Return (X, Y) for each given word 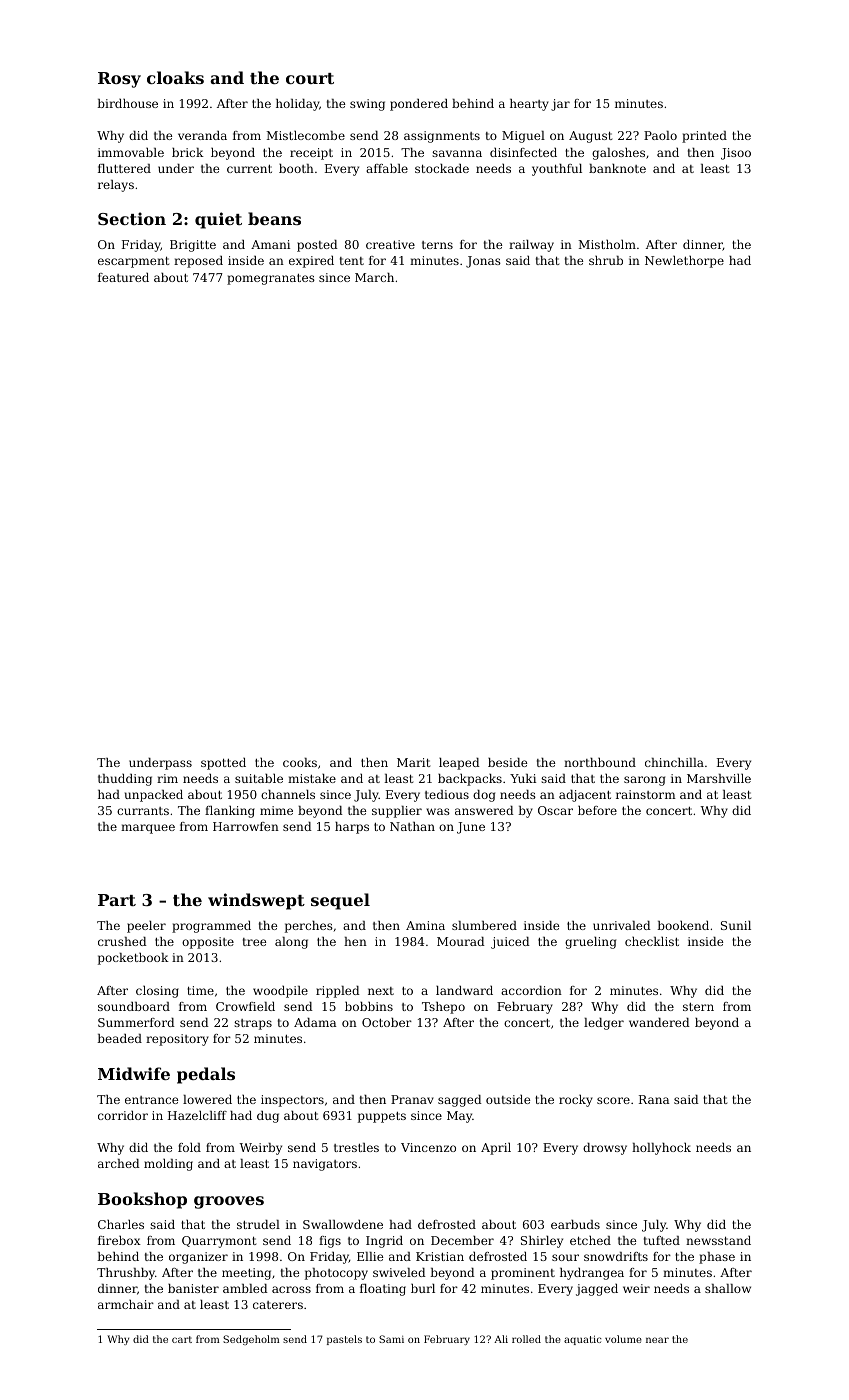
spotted (223, 764)
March (374, 277)
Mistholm (607, 244)
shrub (606, 260)
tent (352, 261)
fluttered (124, 168)
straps (253, 1024)
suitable (259, 778)
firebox (119, 1240)
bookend (683, 925)
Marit (413, 762)
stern (698, 1007)
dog (484, 796)
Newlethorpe (684, 262)
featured (123, 277)
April (496, 1149)
